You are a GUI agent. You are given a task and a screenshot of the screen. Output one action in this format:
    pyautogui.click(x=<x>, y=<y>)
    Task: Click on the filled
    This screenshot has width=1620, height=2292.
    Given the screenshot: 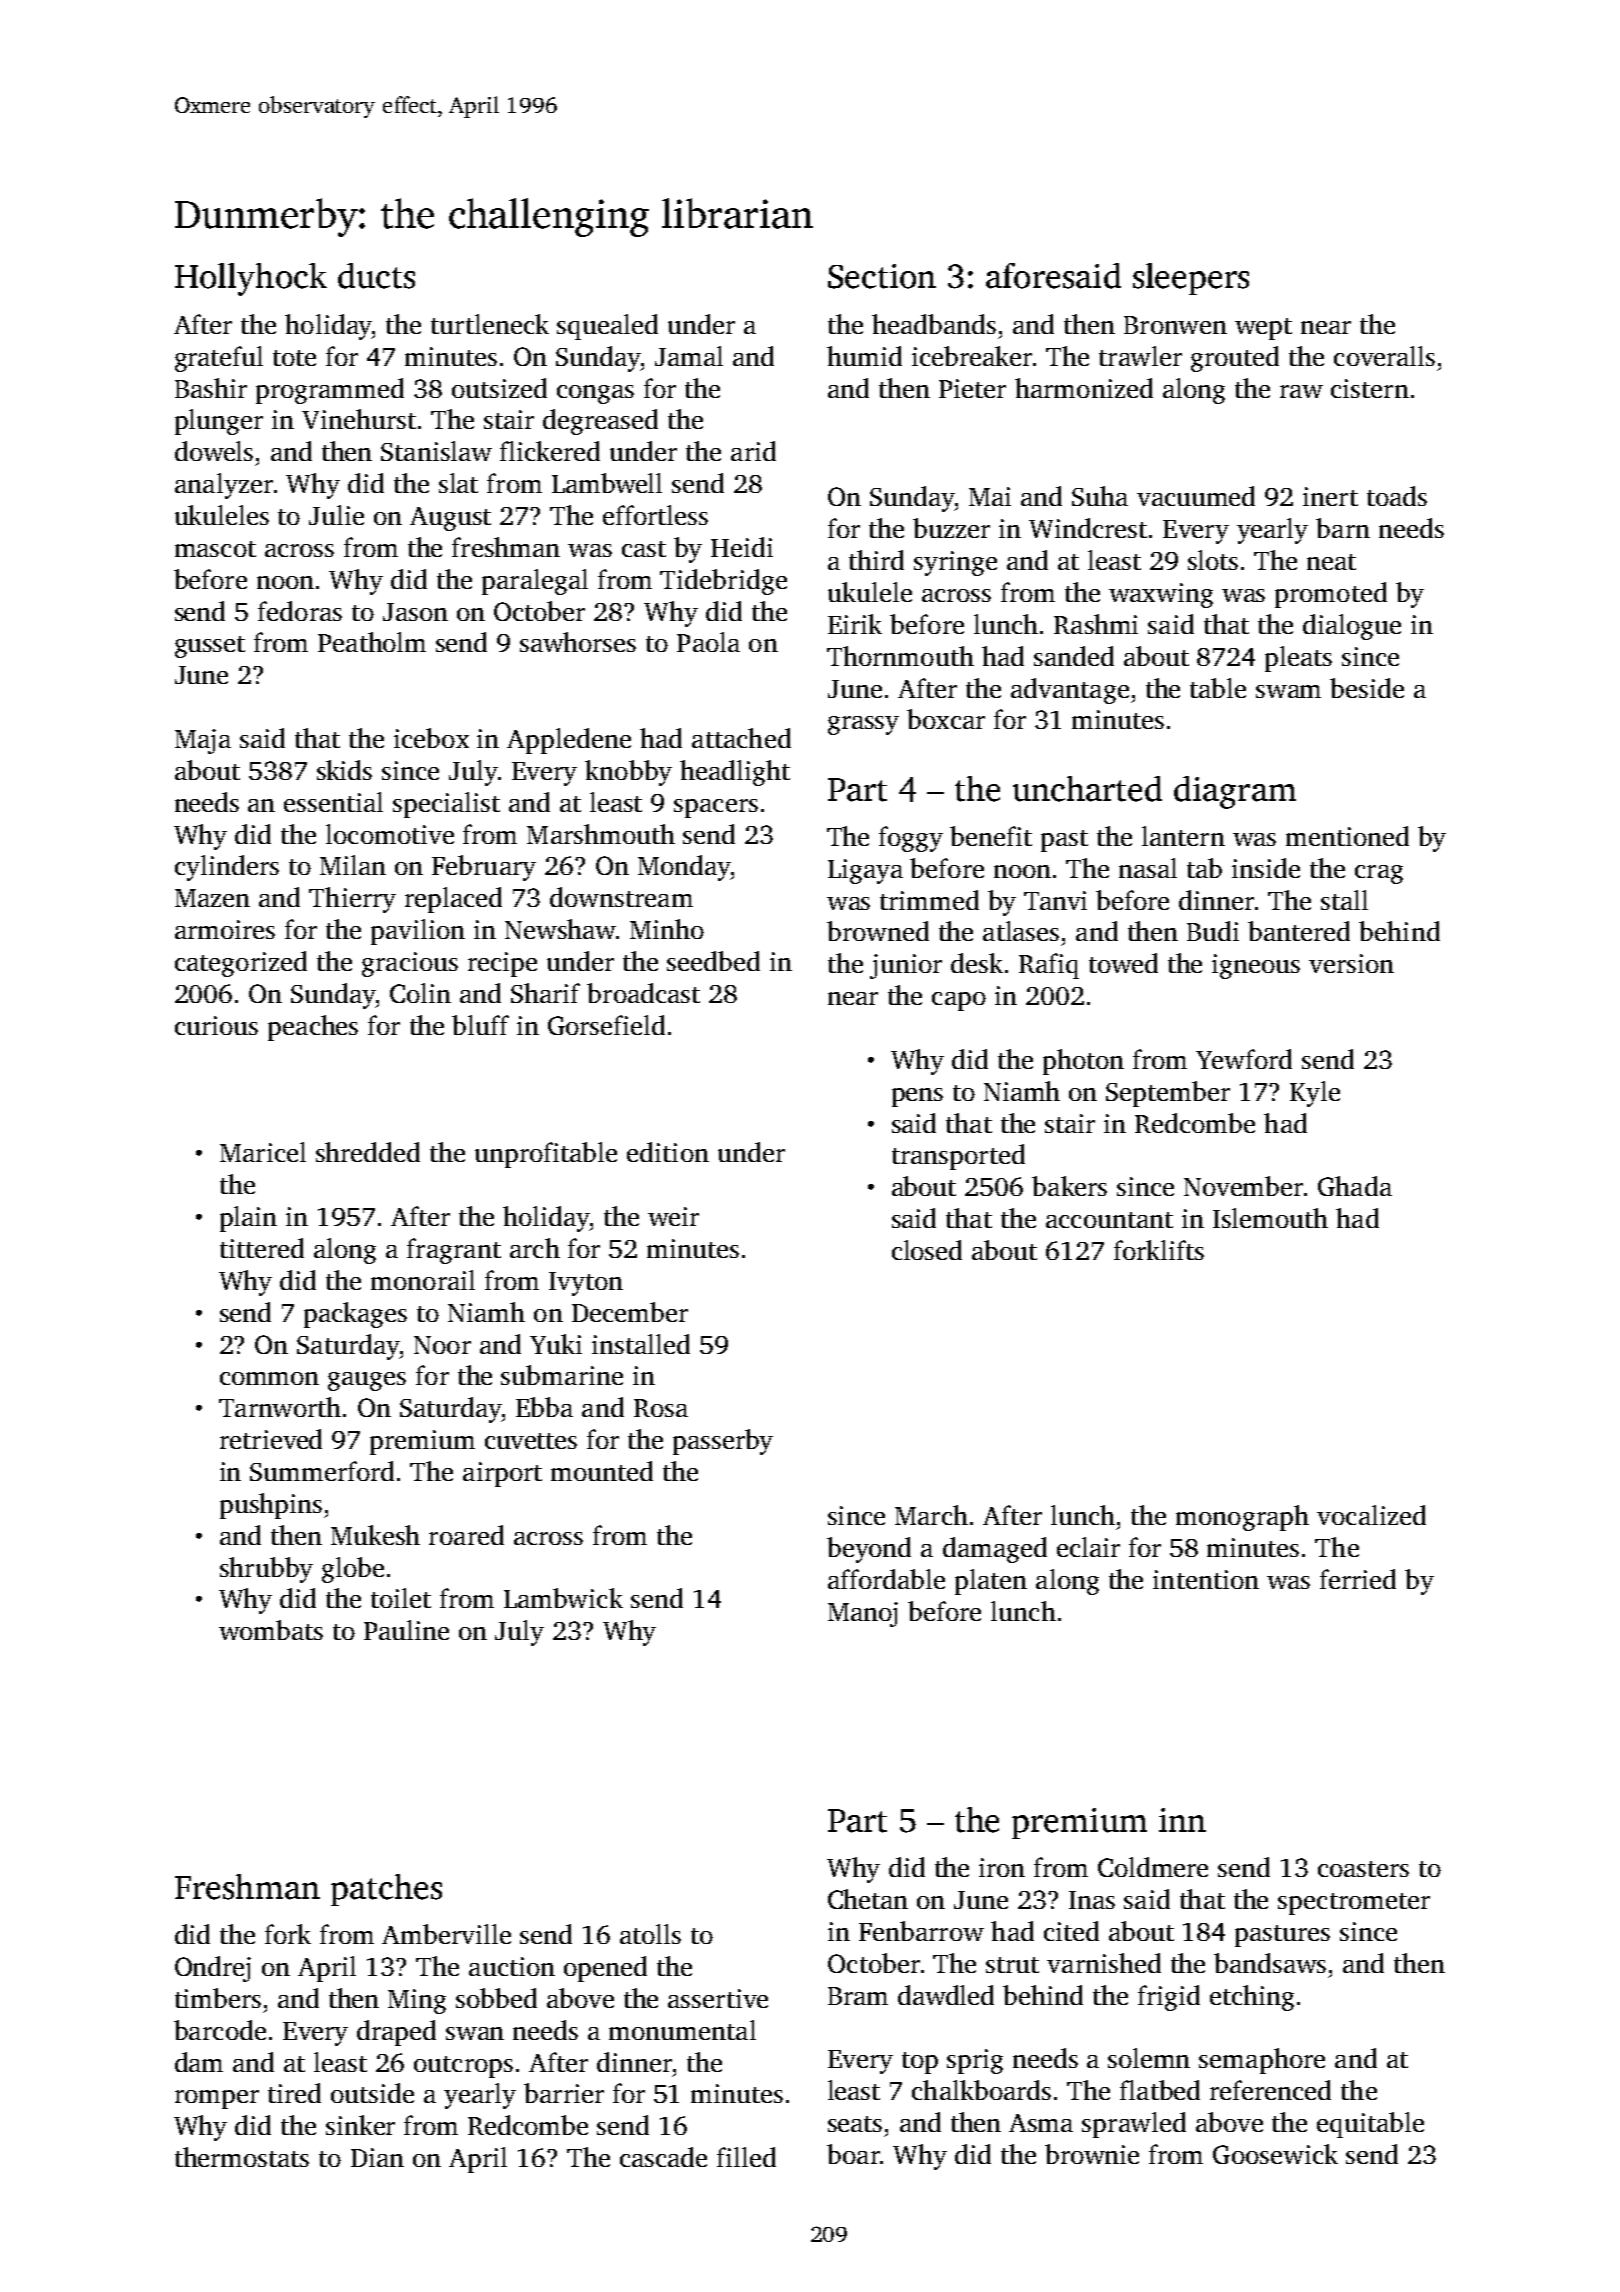 What is the action you would take?
    pyautogui.click(x=746, y=2157)
